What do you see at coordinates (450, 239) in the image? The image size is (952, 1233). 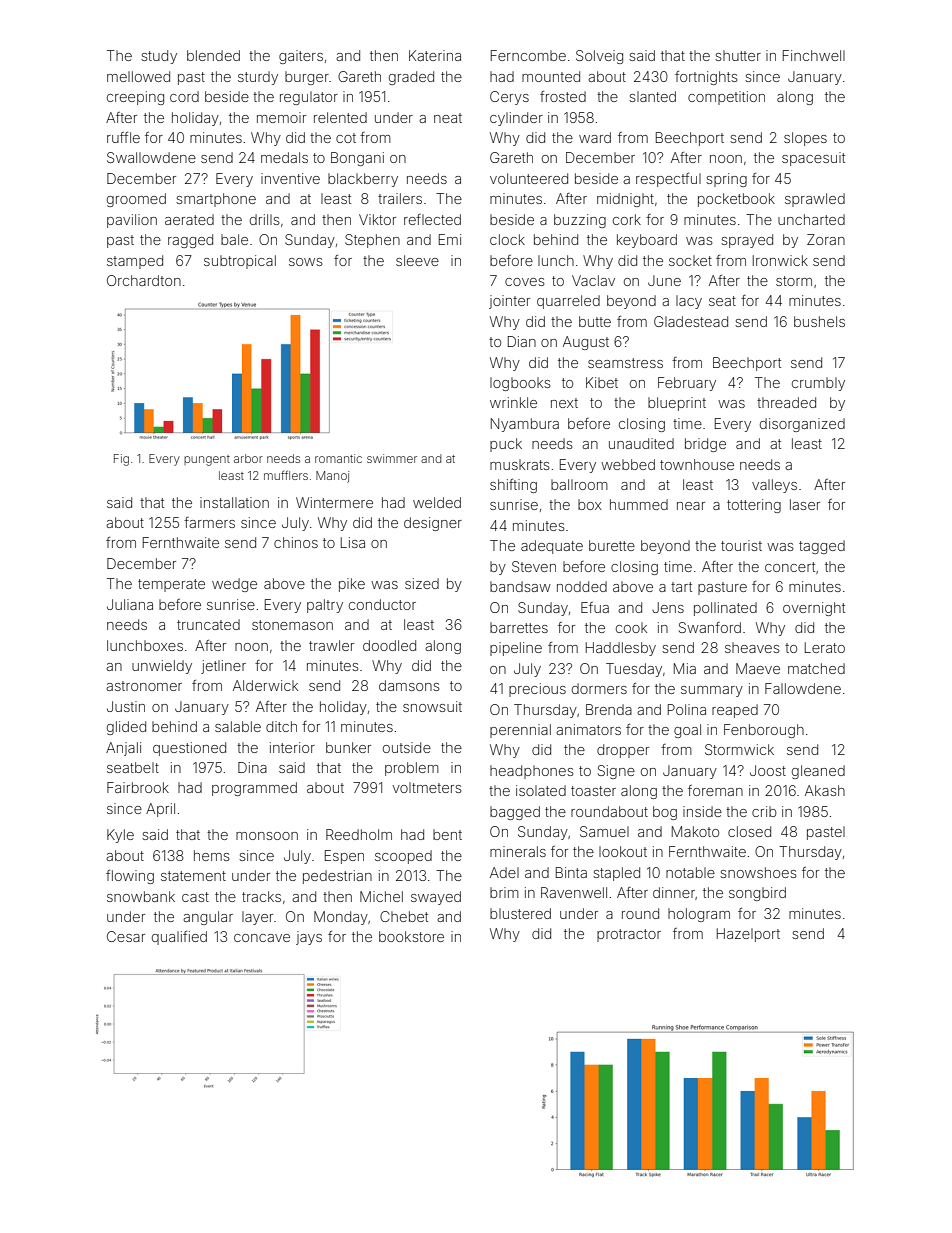 I see `Emi` at bounding box center [450, 239].
